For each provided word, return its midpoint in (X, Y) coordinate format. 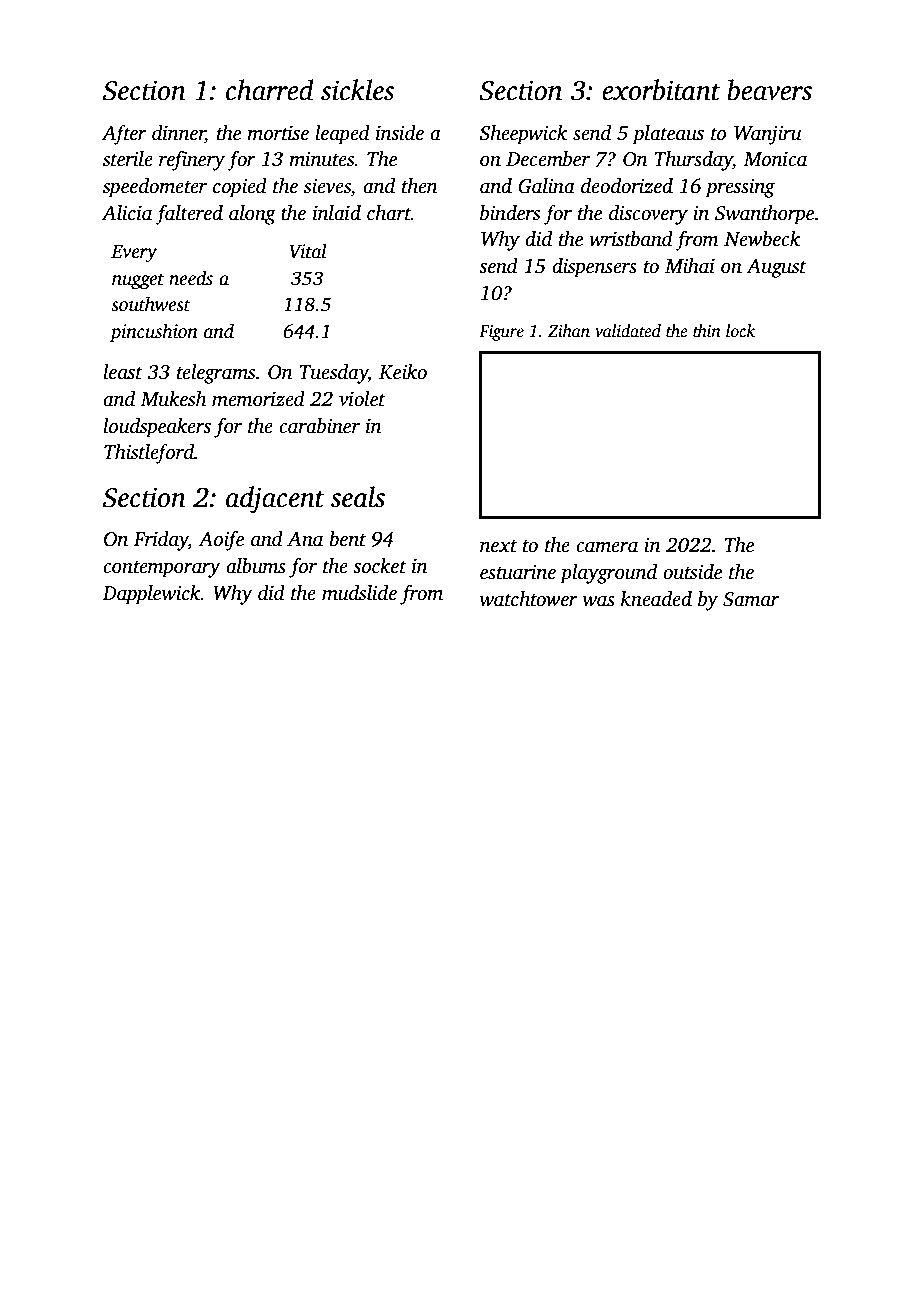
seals (357, 497)
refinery (192, 161)
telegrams (216, 374)
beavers (769, 90)
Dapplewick (151, 595)
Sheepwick (523, 135)
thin (707, 330)
